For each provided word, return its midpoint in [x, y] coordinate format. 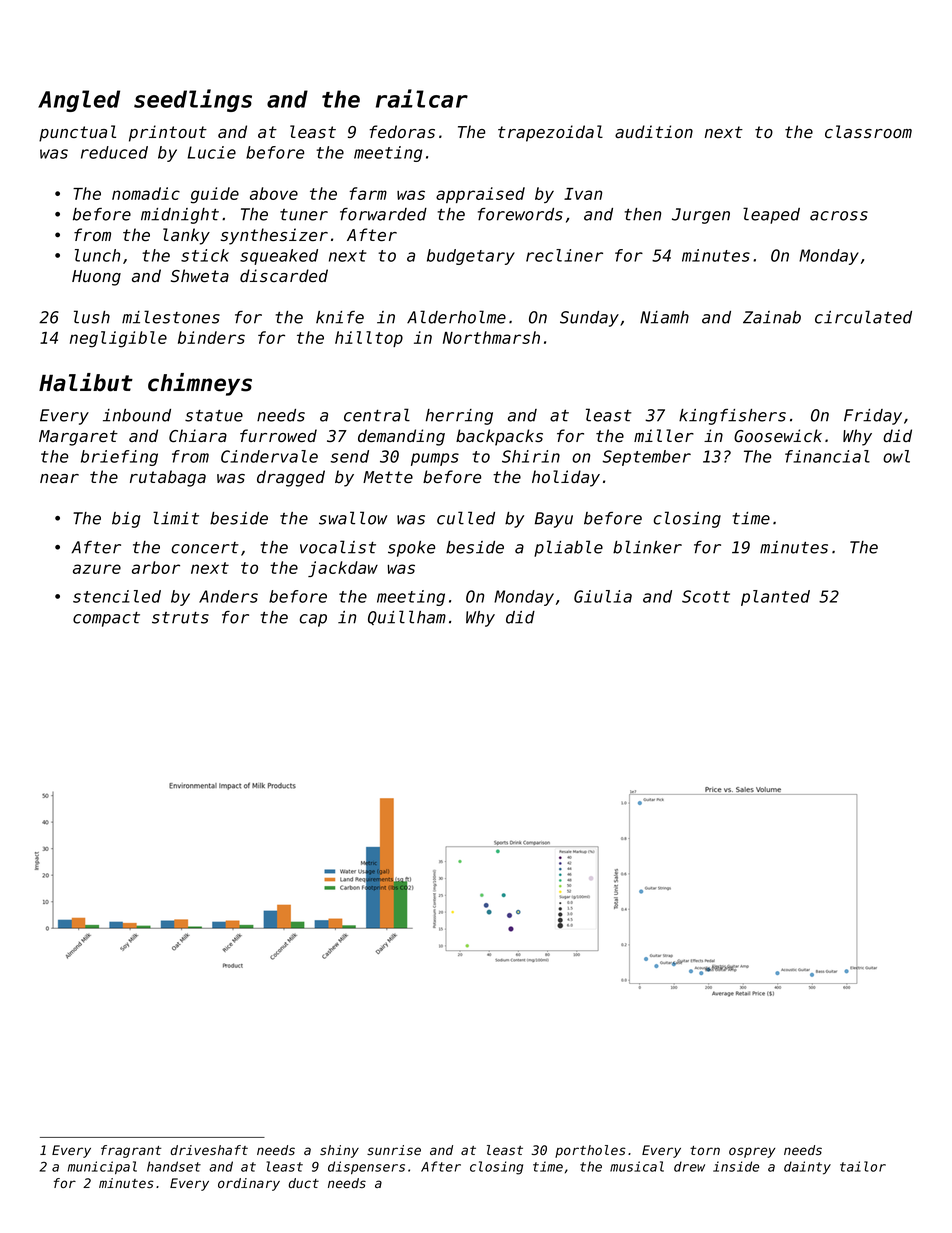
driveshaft [209, 1150]
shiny [339, 1151]
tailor [863, 1166]
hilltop [369, 339]
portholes [590, 1151]
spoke [411, 549]
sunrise [394, 1150]
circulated [863, 317]
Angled [79, 101]
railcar [422, 98]
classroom [868, 132]
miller [664, 436]
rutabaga [168, 478]
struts [180, 618]
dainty [807, 1168]
